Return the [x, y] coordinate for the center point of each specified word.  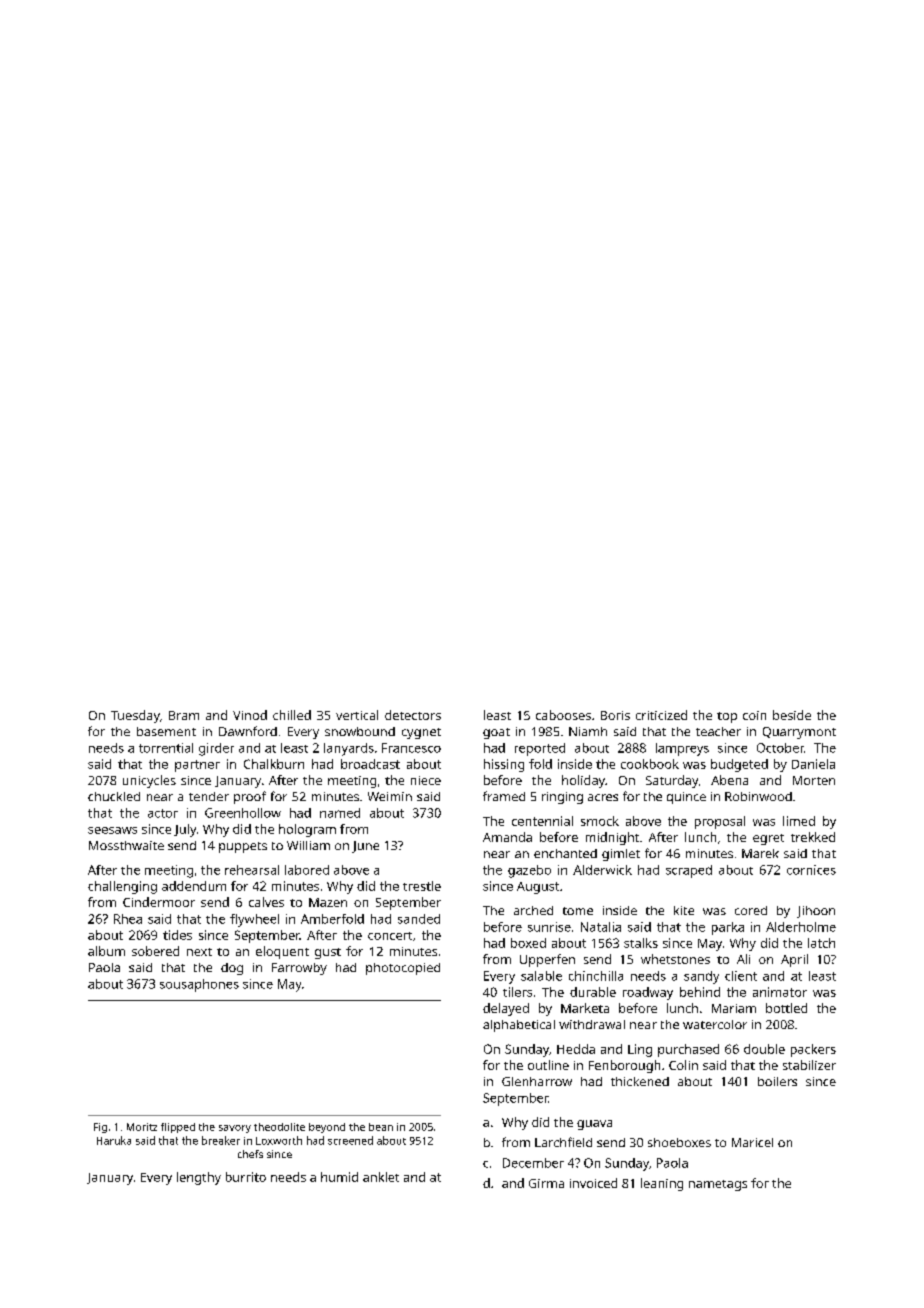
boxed [528, 943]
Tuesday [135, 716]
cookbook [650, 764]
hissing [504, 765]
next [199, 952]
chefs [250, 1154]
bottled [786, 1008]
